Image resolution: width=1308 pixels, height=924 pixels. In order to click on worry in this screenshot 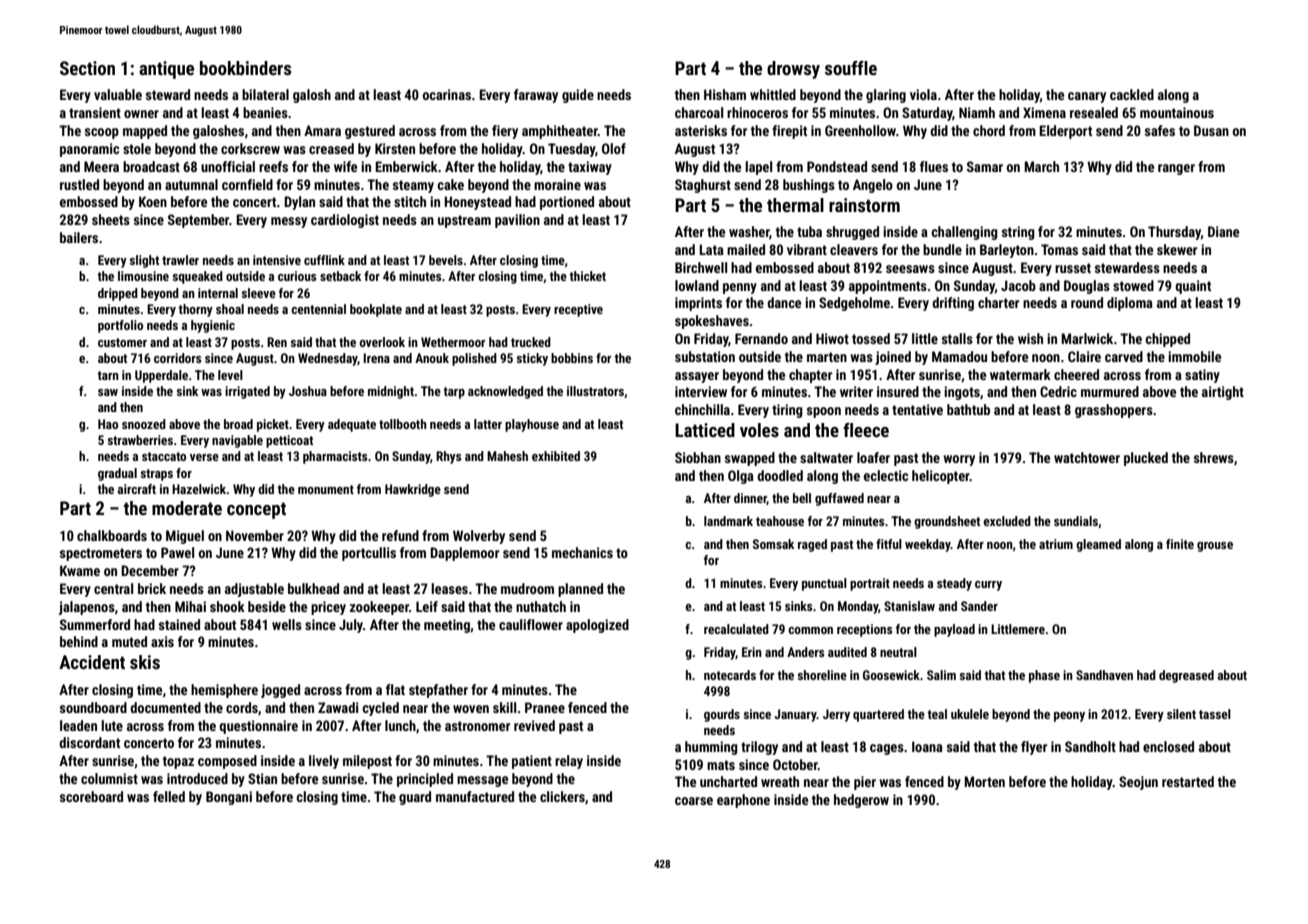, I will do `click(959, 460)`.
